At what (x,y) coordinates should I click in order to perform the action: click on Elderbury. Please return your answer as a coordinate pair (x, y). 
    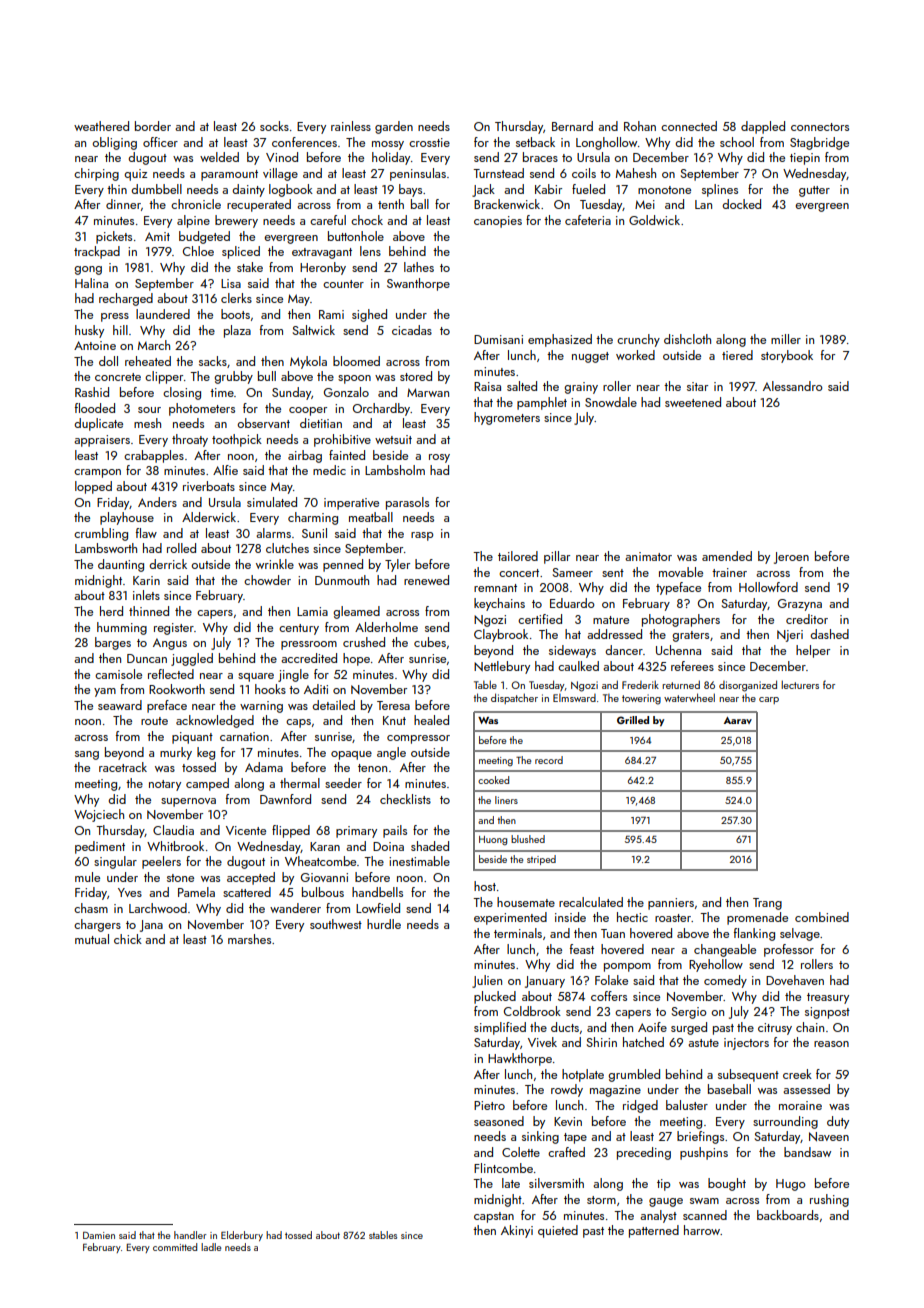
    Looking at the image, I should click on (242, 1236).
